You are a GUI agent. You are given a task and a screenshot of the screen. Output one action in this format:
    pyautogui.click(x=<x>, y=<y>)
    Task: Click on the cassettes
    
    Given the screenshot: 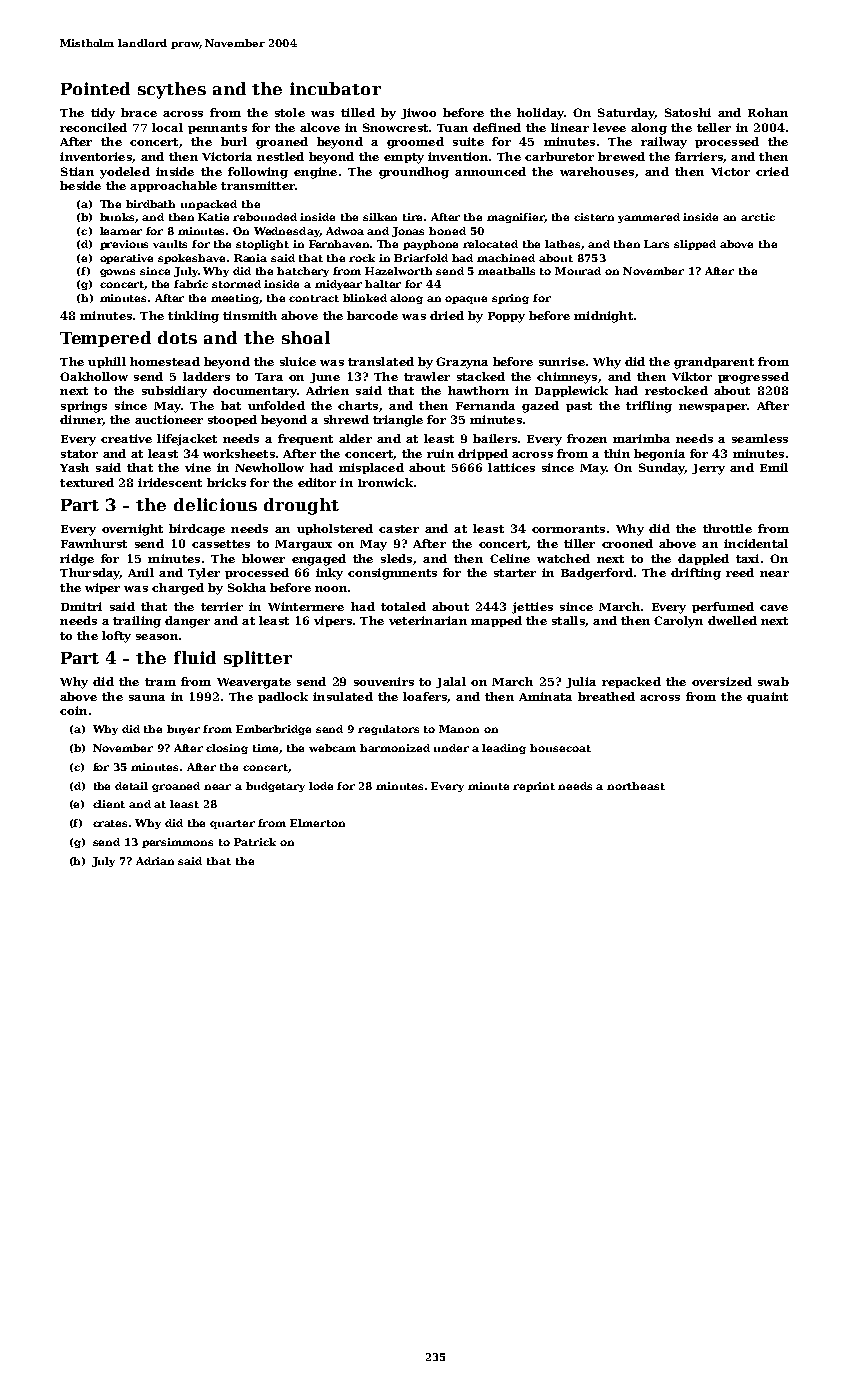 What is the action you would take?
    pyautogui.click(x=221, y=544)
